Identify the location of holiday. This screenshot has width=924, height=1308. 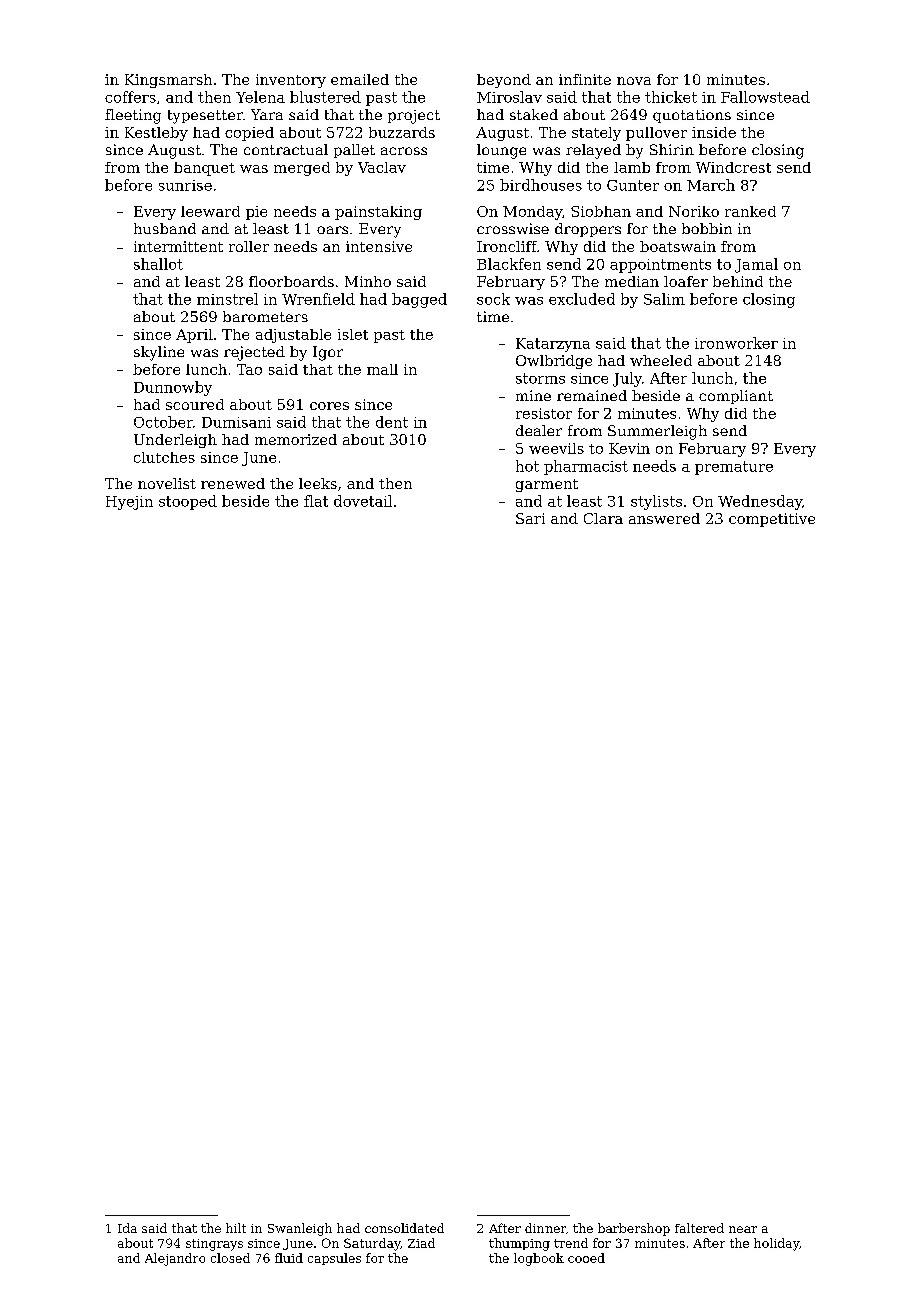
(776, 1244).
